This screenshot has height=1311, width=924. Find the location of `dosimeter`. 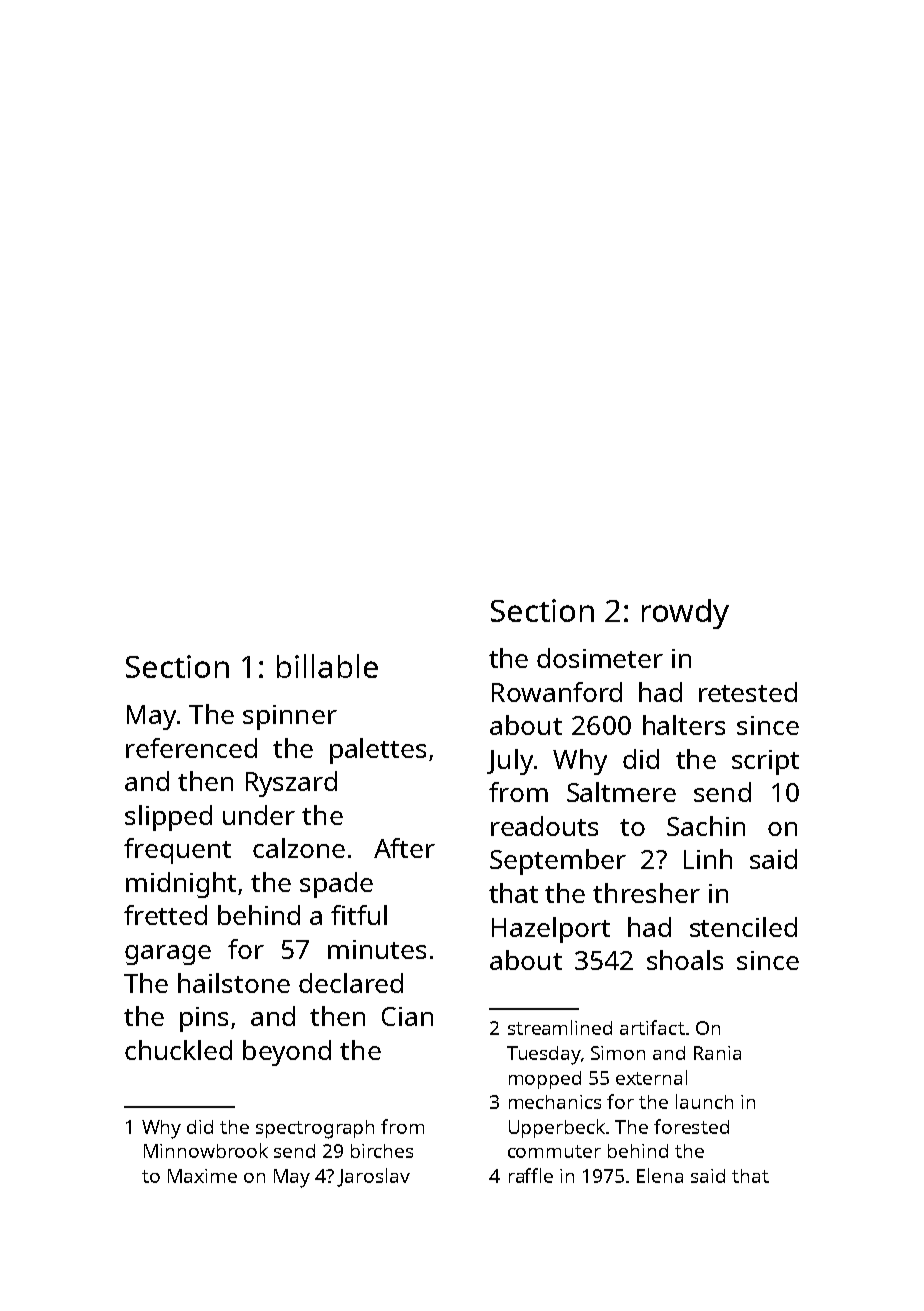

dosimeter is located at coordinates (600, 658).
